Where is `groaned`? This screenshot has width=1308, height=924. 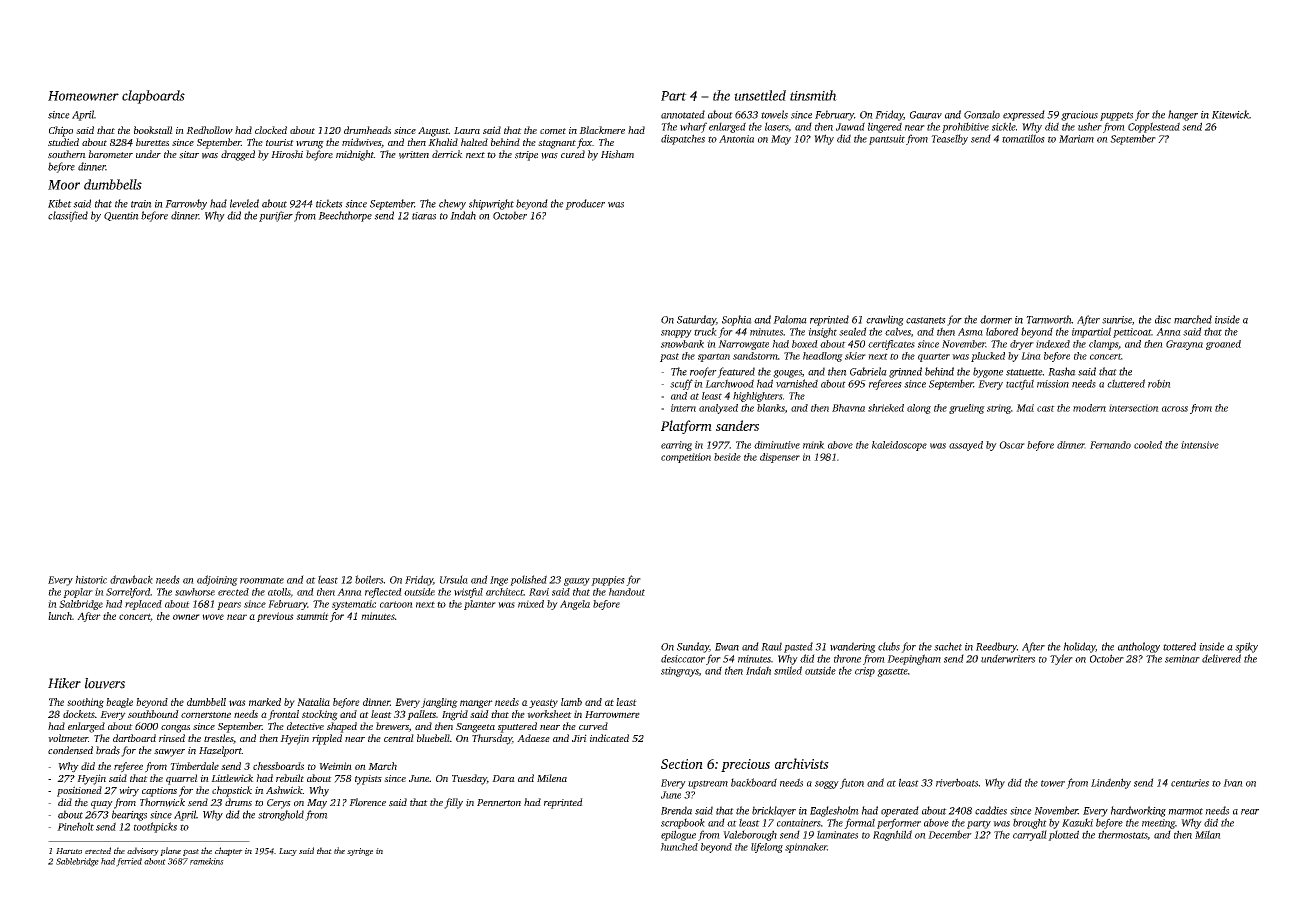
groaned is located at coordinates (1223, 345).
